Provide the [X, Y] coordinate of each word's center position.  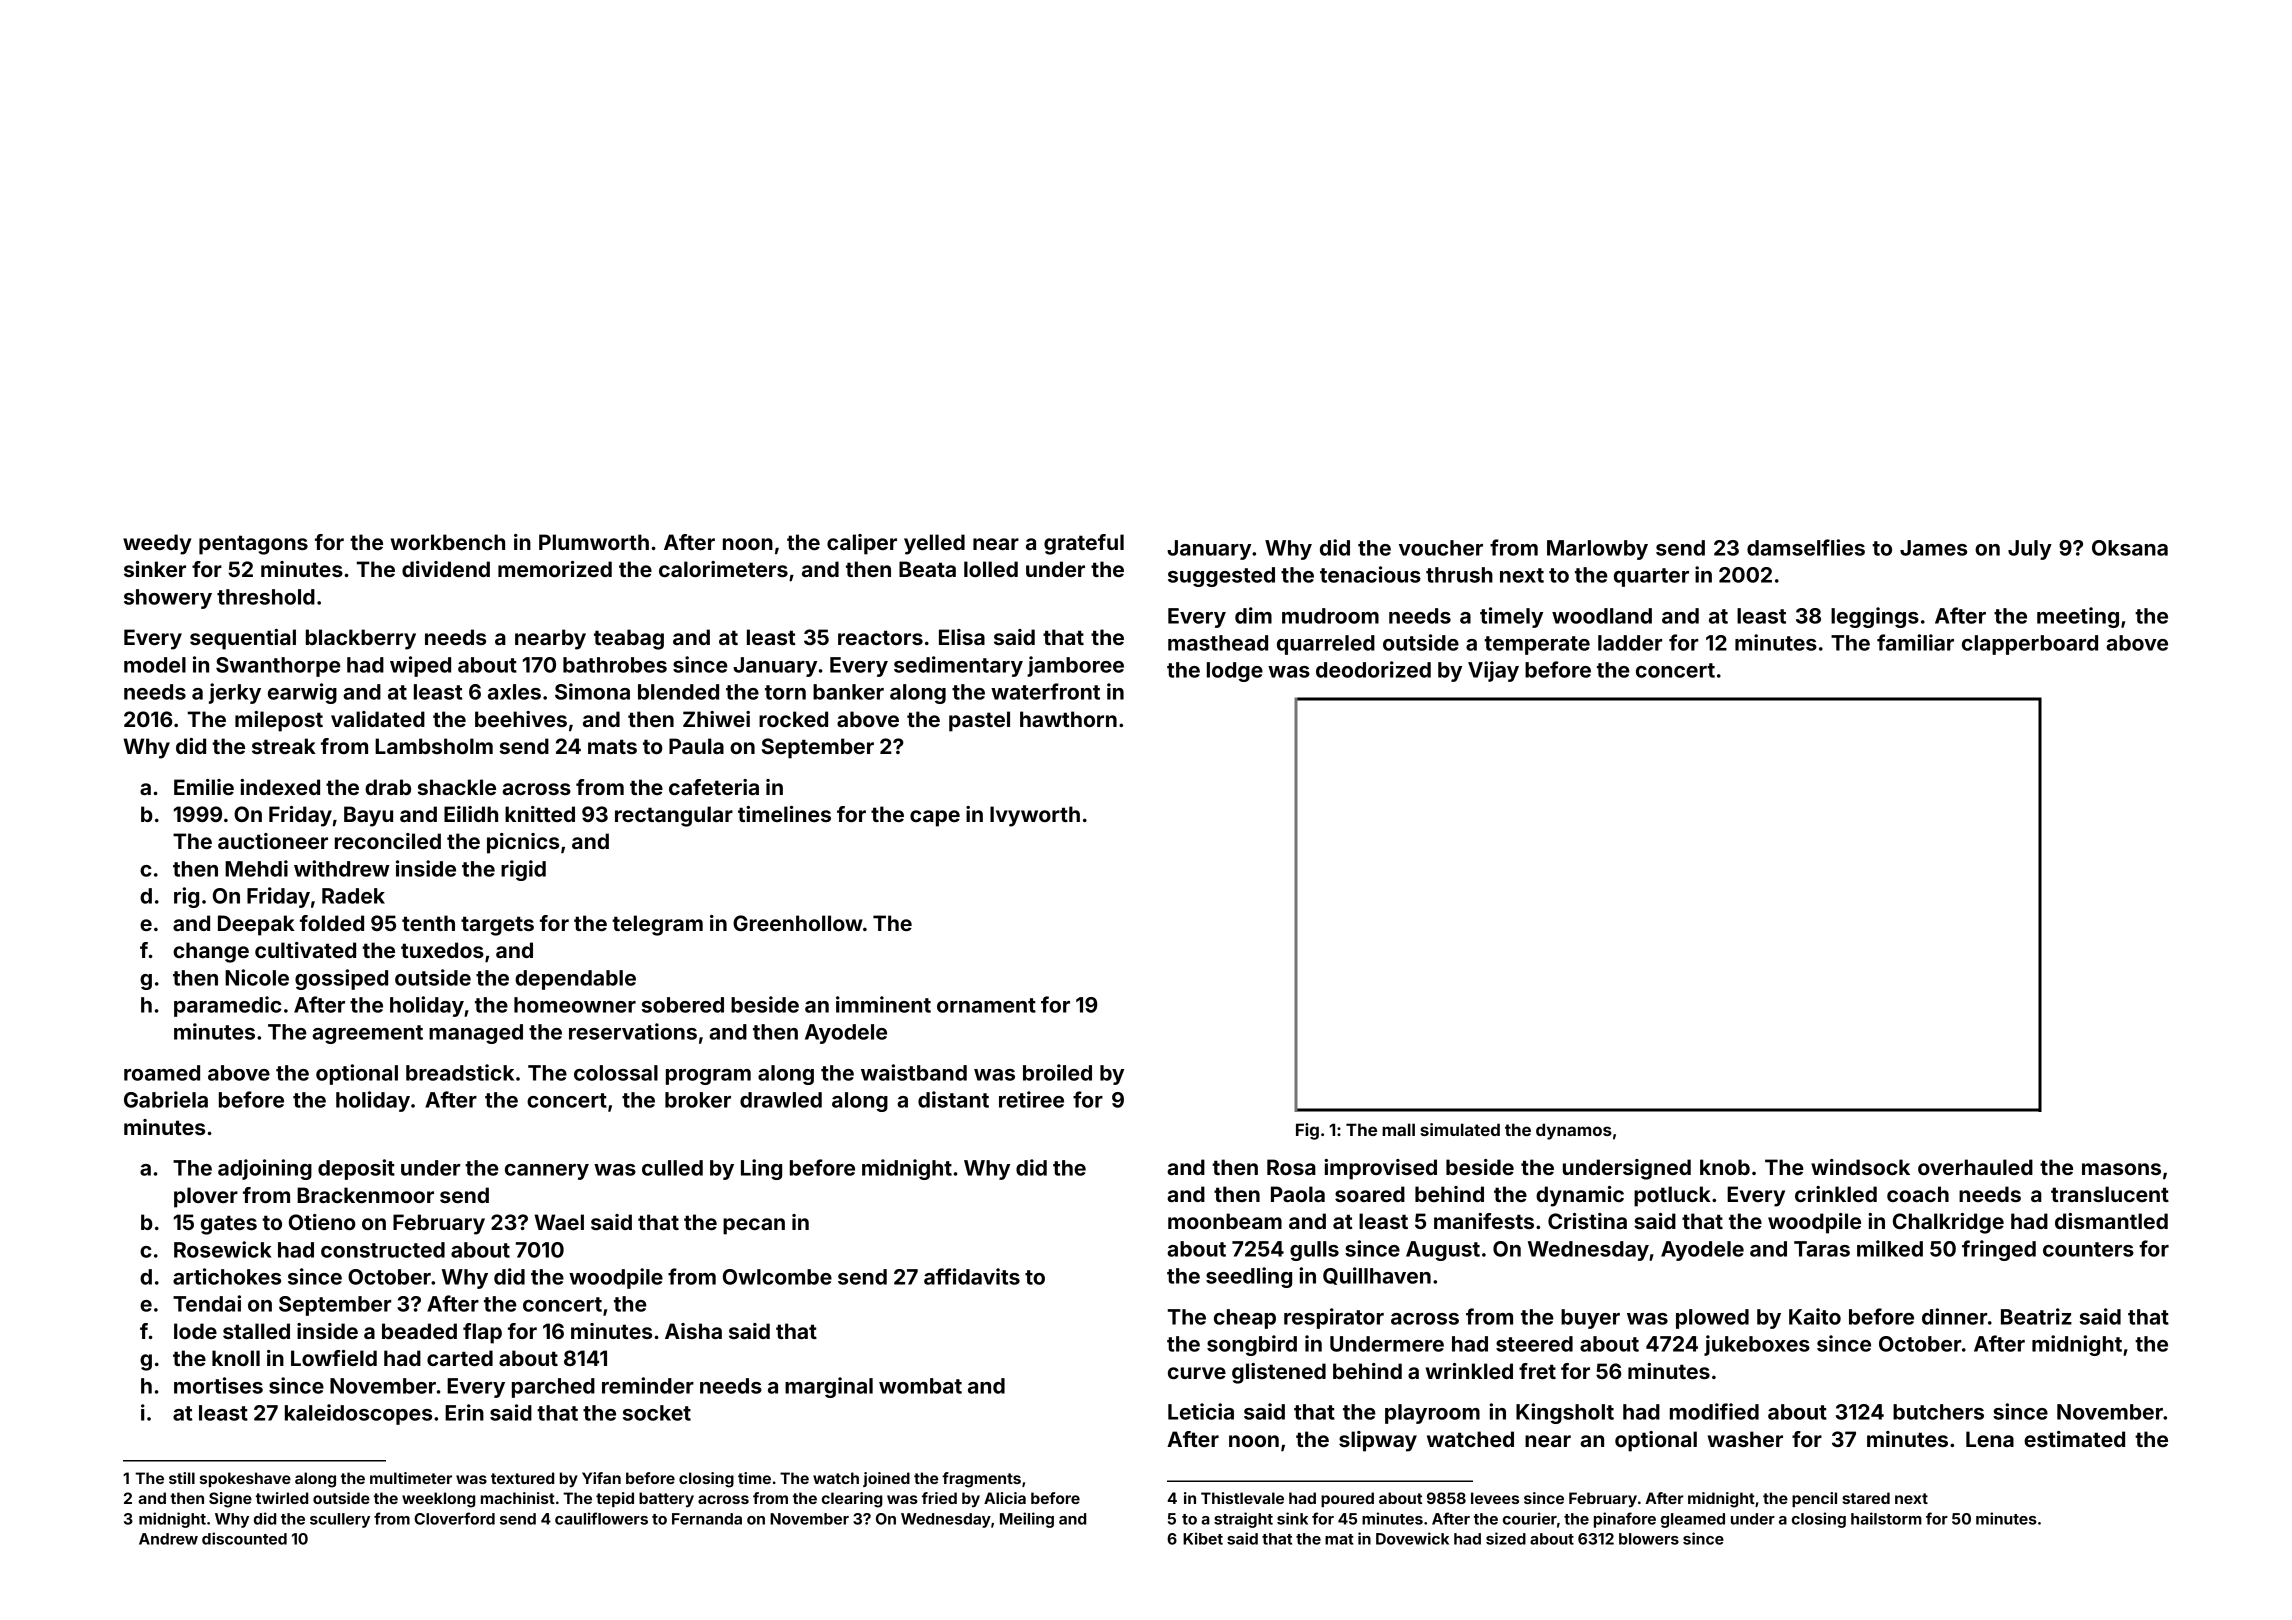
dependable [575, 980]
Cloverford [454, 1518]
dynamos [1574, 1131]
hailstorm [1886, 1518]
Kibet [1203, 1538]
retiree [1031, 1099]
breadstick [460, 1072]
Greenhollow [798, 923]
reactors [880, 637]
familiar [1915, 642]
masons [2121, 1169]
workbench [448, 542]
